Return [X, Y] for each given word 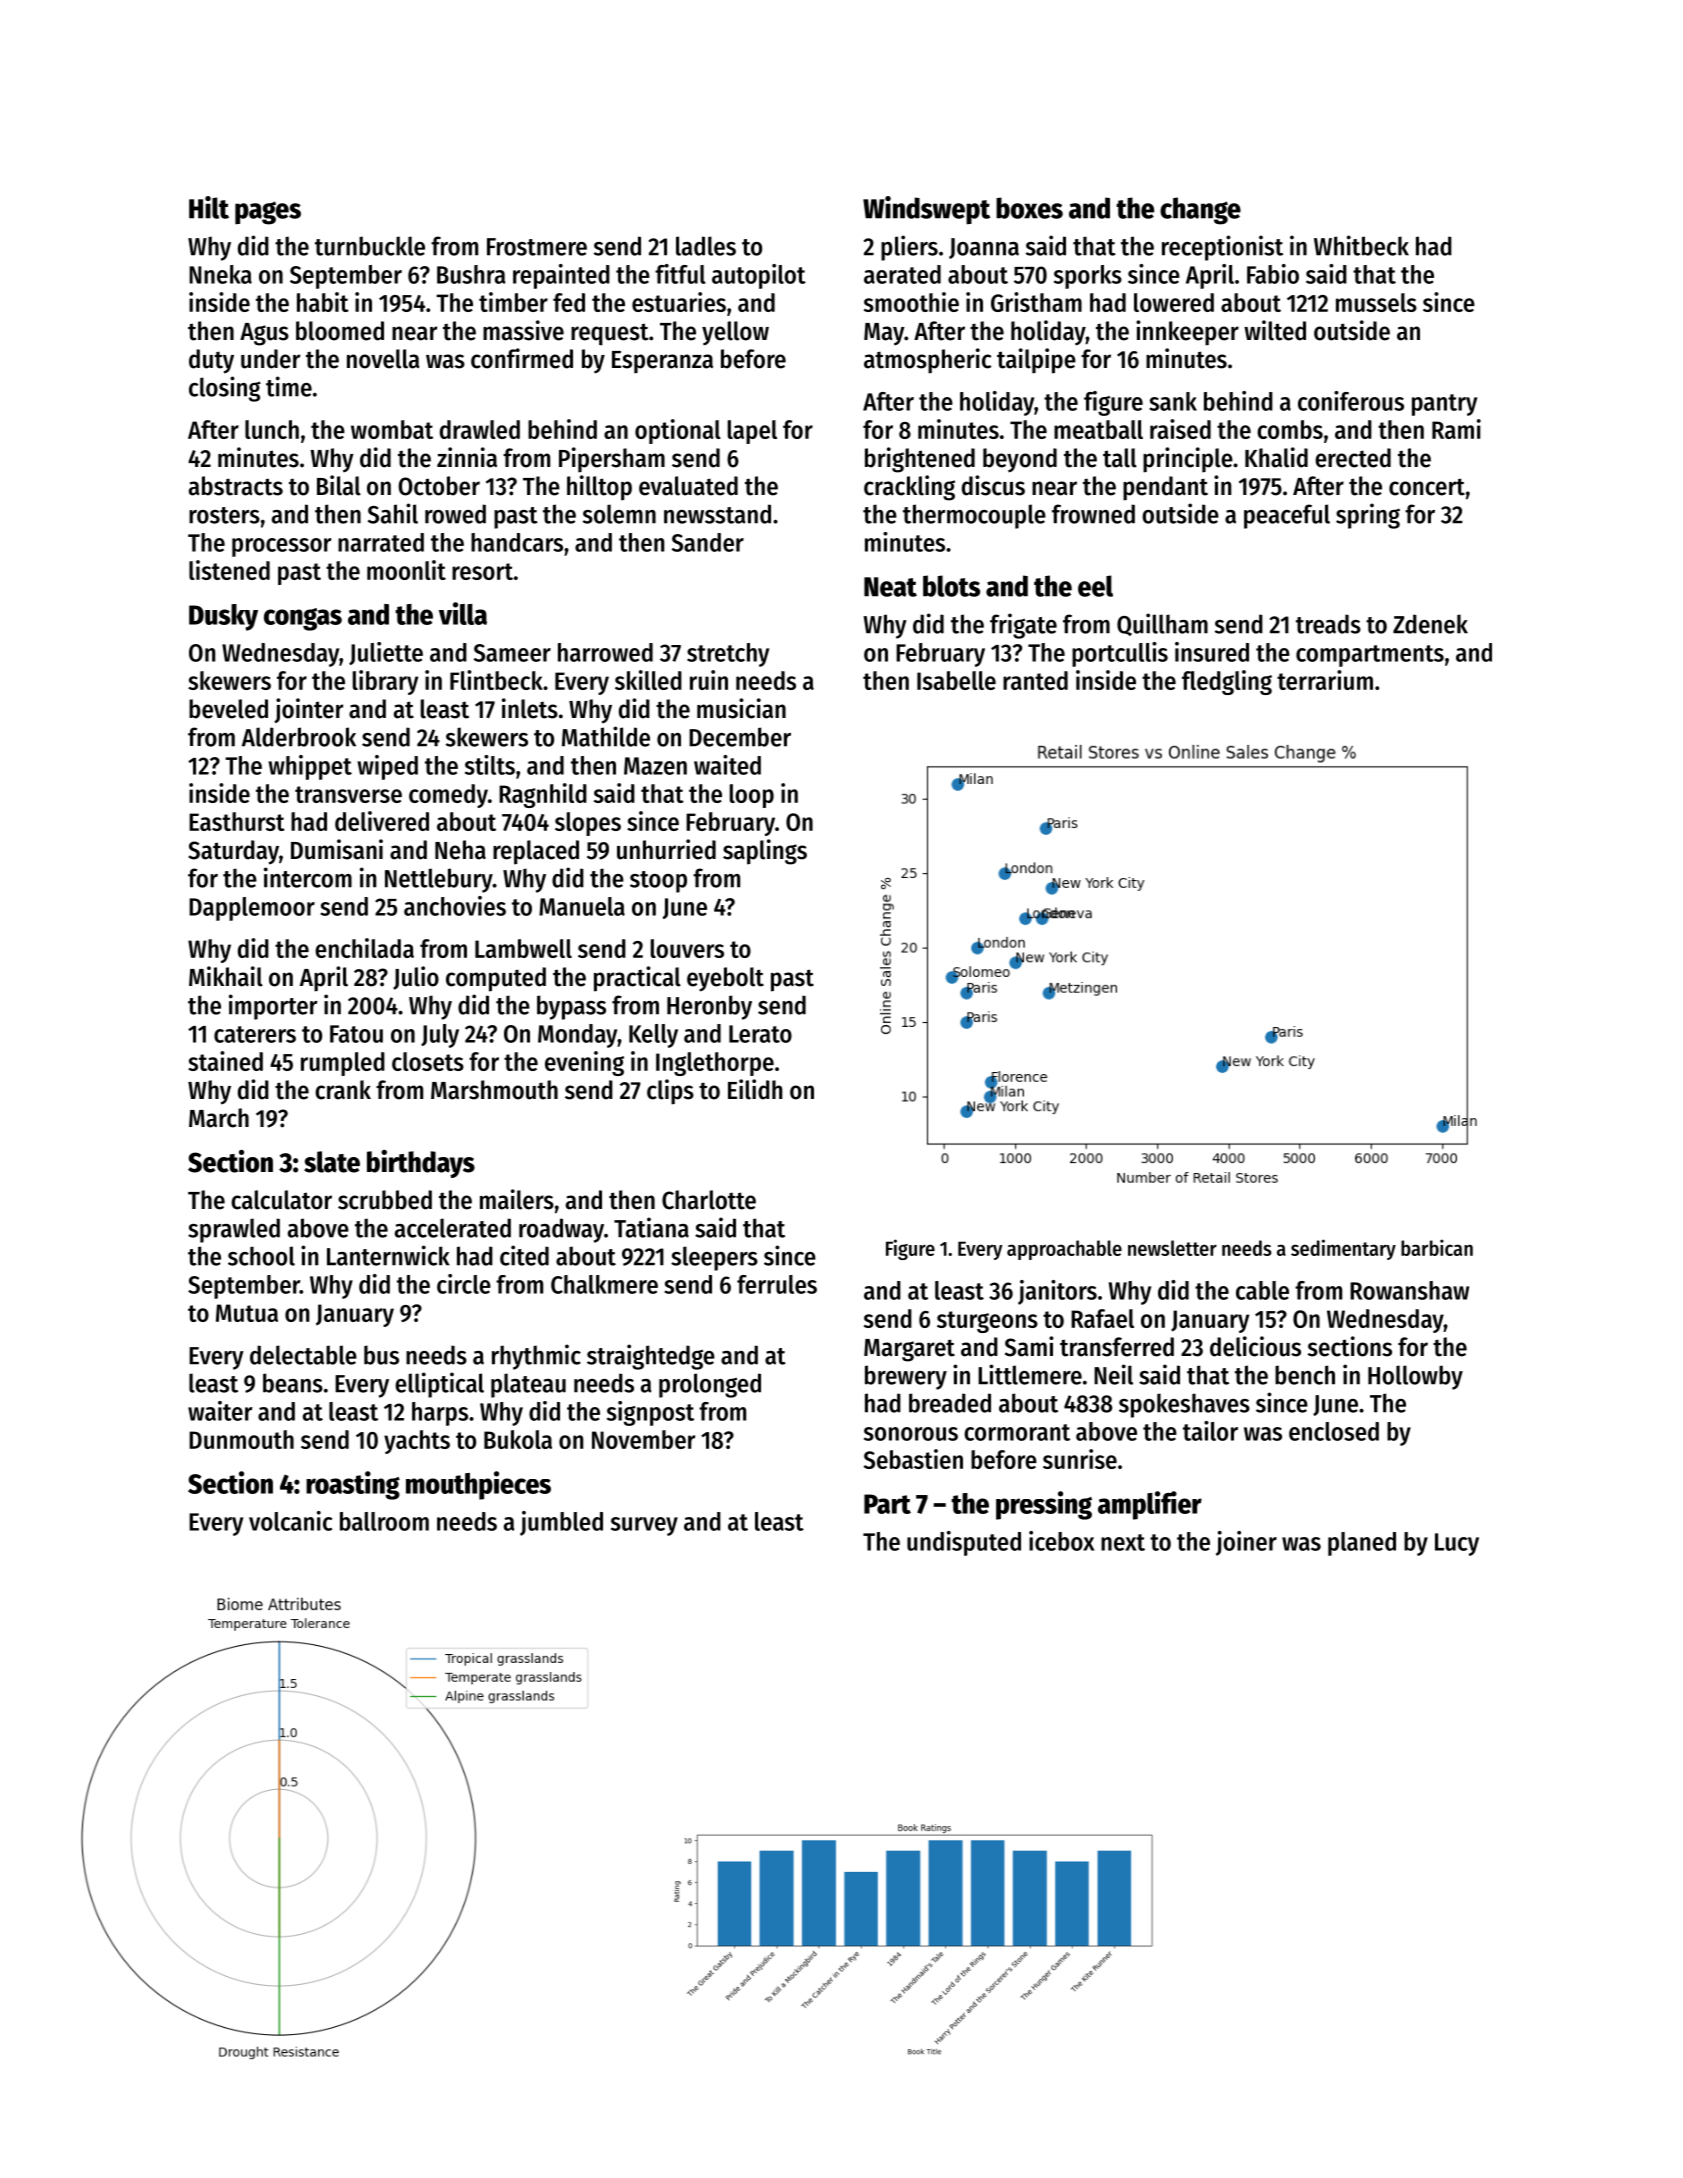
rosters [224, 515]
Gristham [1036, 302]
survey [644, 1526]
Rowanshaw [1409, 1290]
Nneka [220, 274]
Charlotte [709, 1200]
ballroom [384, 1521]
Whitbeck [1361, 245]
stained [225, 1061]
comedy [448, 796]
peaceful [1287, 516]
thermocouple [974, 516]
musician [741, 708]
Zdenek [1430, 624]
